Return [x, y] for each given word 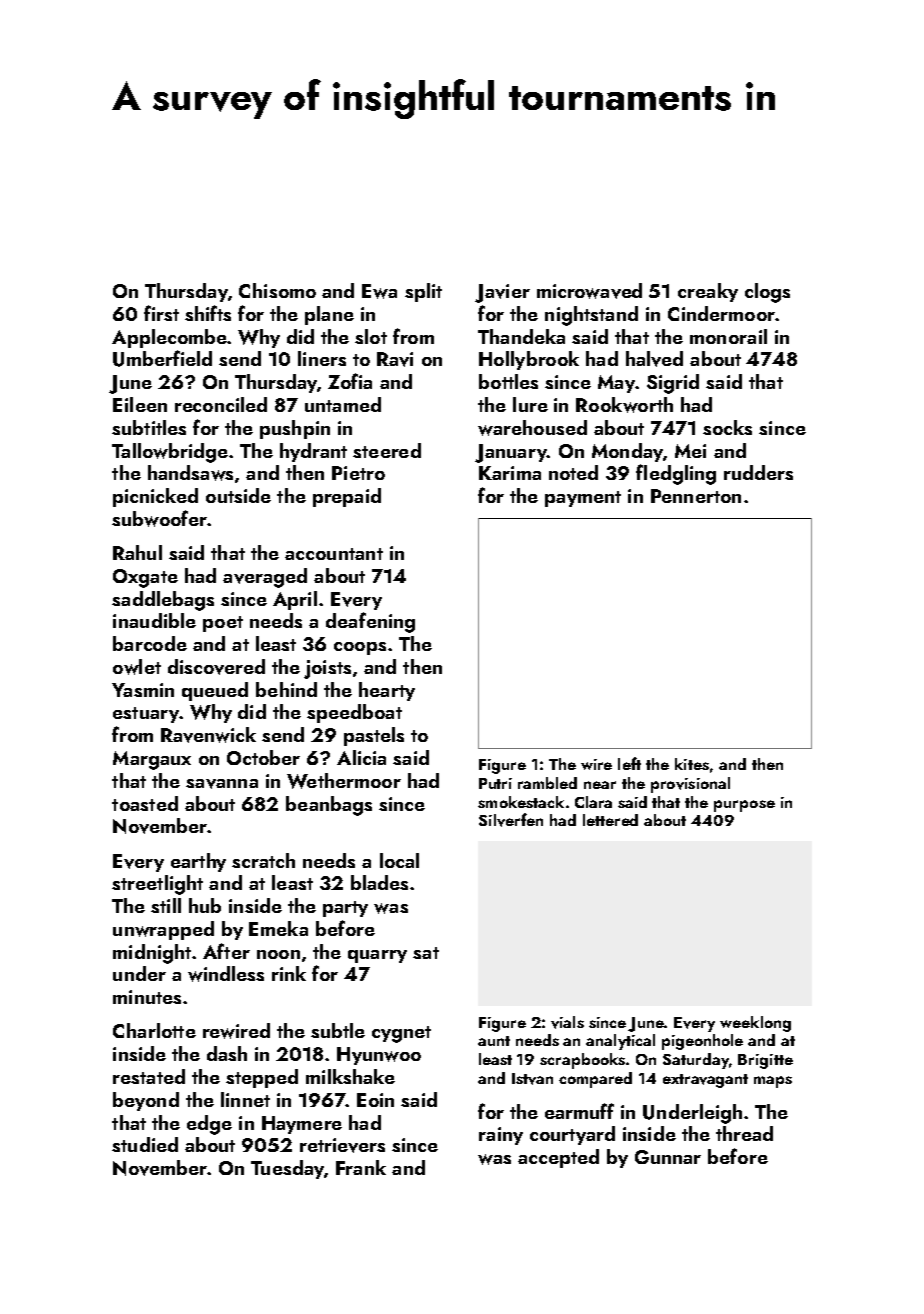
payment [583, 499]
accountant [334, 554]
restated [149, 1076]
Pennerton [696, 496]
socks [727, 427]
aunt [494, 1041]
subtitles [149, 427]
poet [223, 624]
